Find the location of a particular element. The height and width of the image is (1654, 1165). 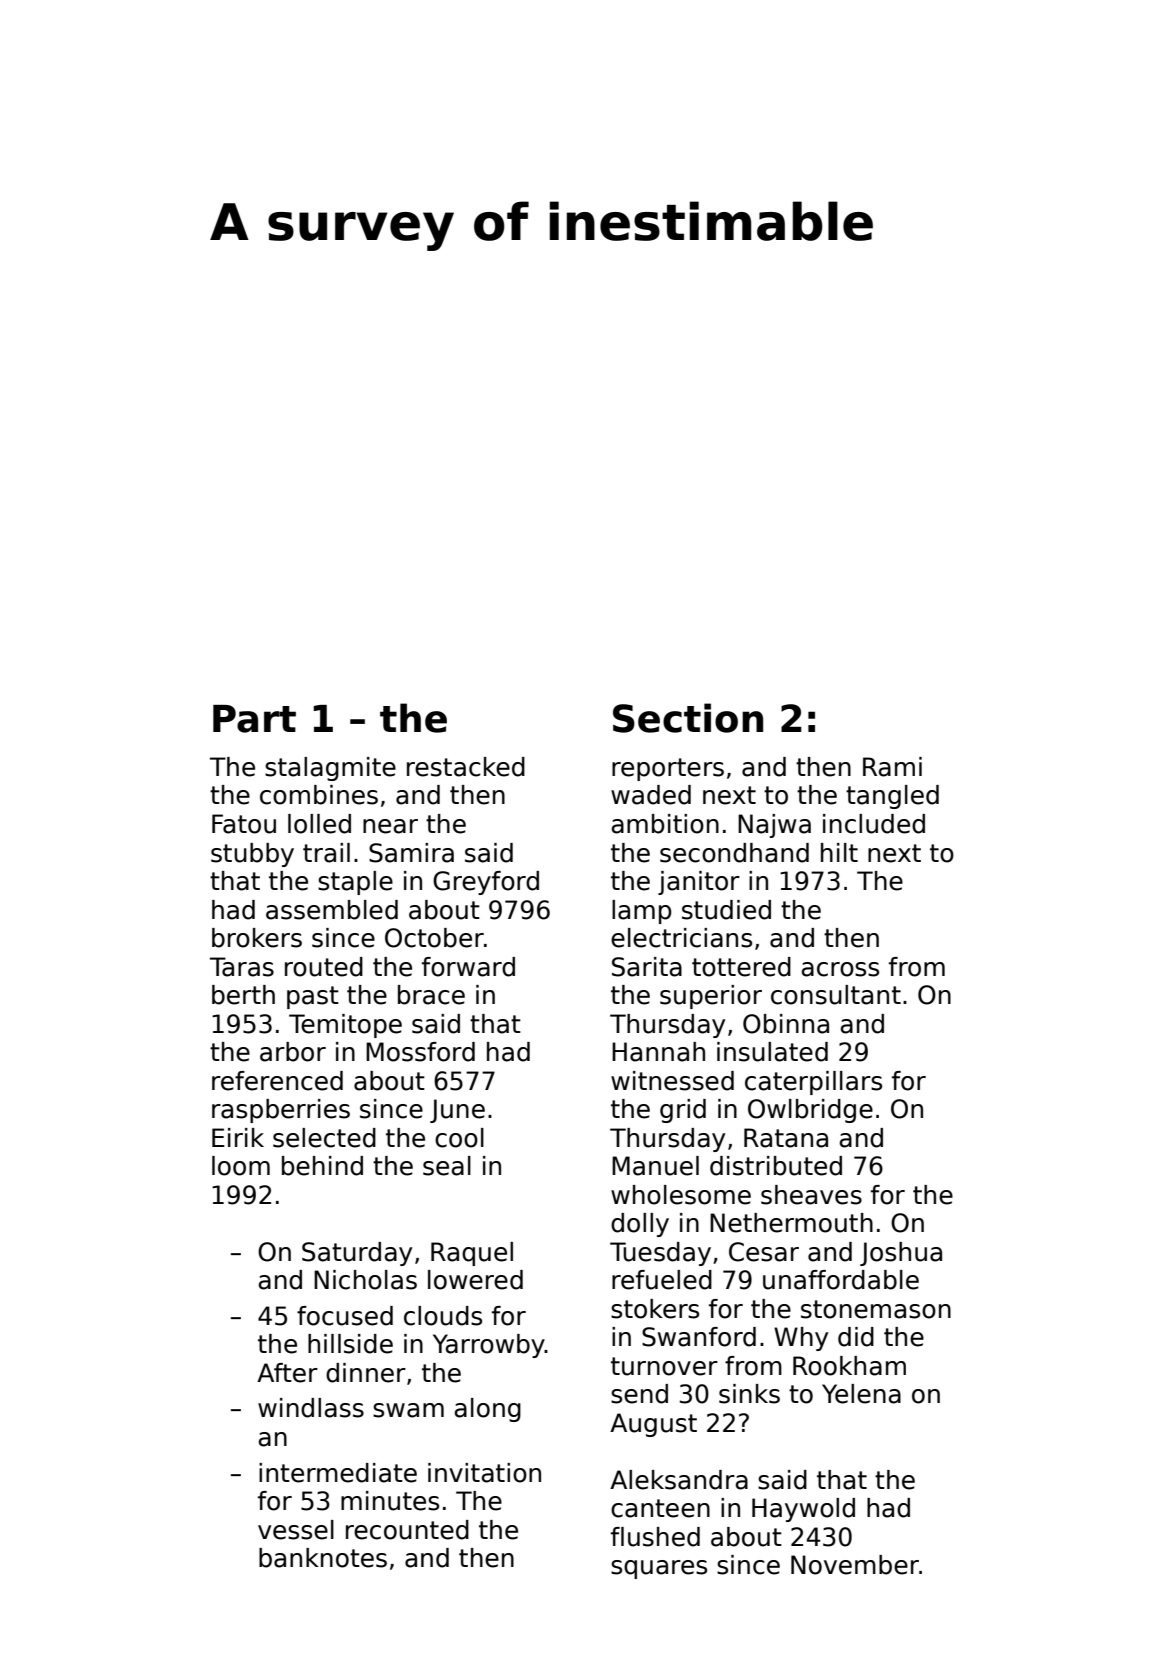

grid is located at coordinates (683, 1111).
